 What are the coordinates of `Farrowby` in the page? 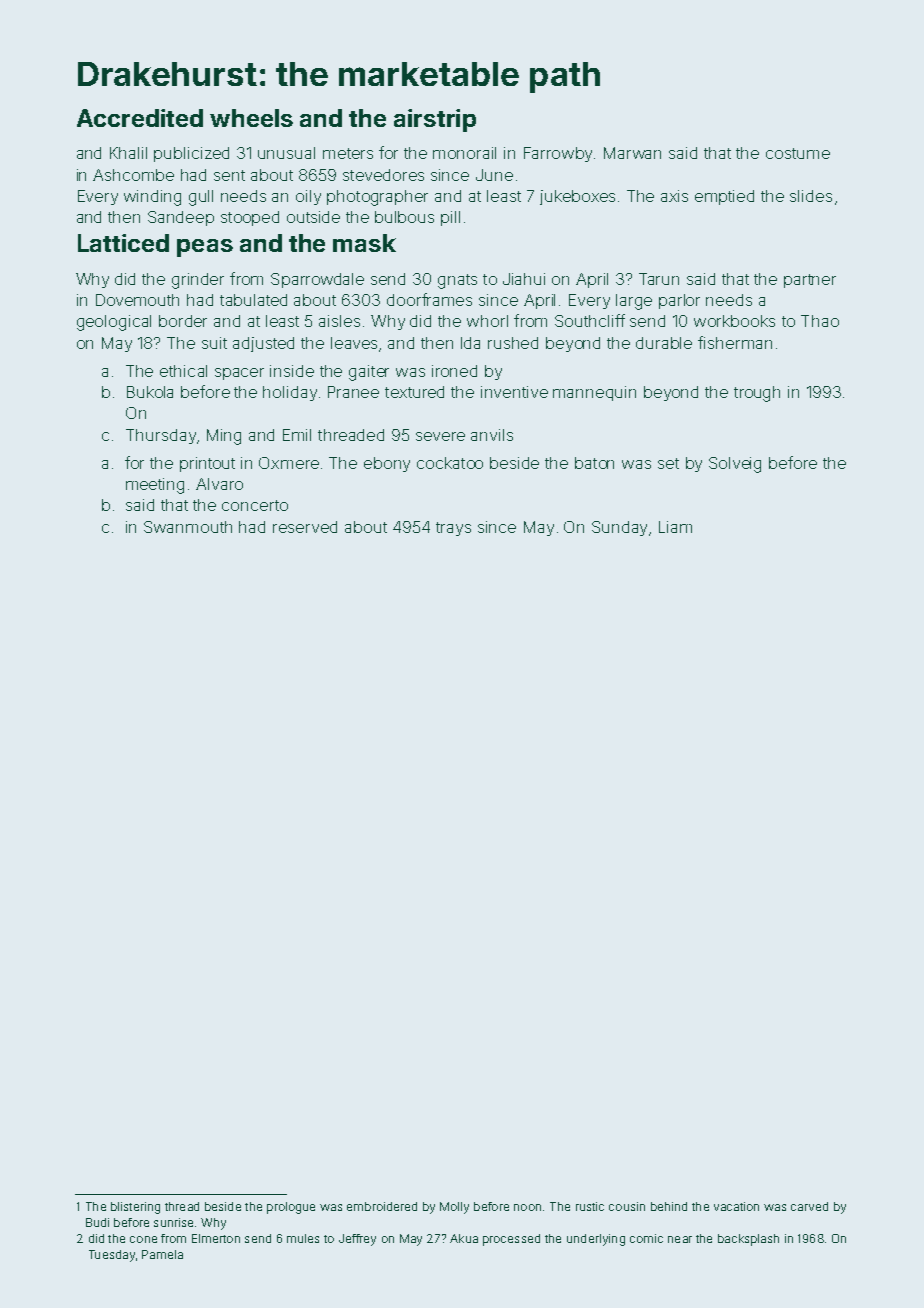 It's located at (558, 154).
